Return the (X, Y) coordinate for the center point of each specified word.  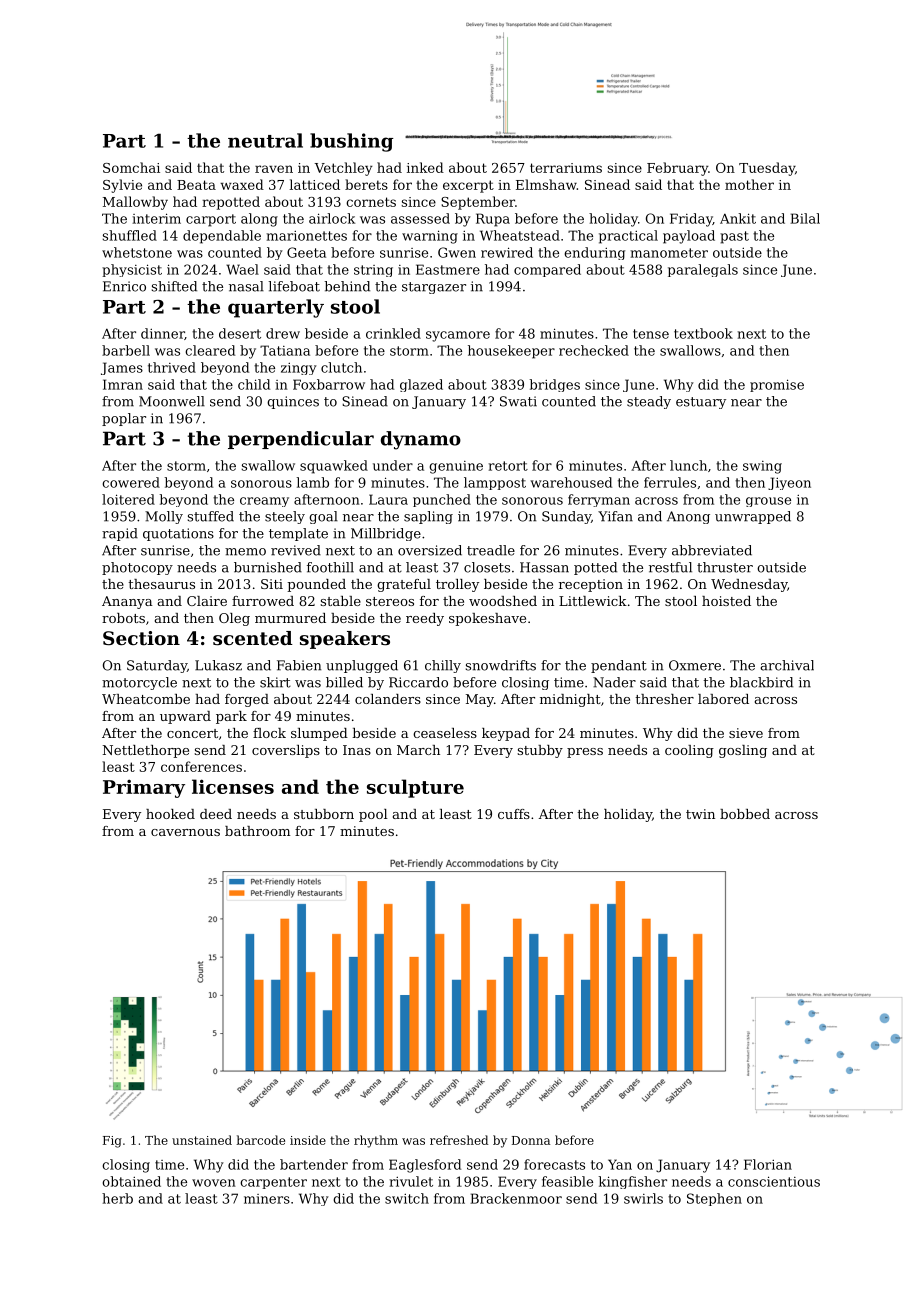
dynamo (421, 440)
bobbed (745, 814)
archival (787, 665)
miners (267, 1199)
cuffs (514, 814)
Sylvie (122, 186)
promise (777, 385)
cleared (210, 350)
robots (123, 618)
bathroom (258, 831)
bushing (352, 142)
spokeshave (487, 619)
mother (749, 184)
